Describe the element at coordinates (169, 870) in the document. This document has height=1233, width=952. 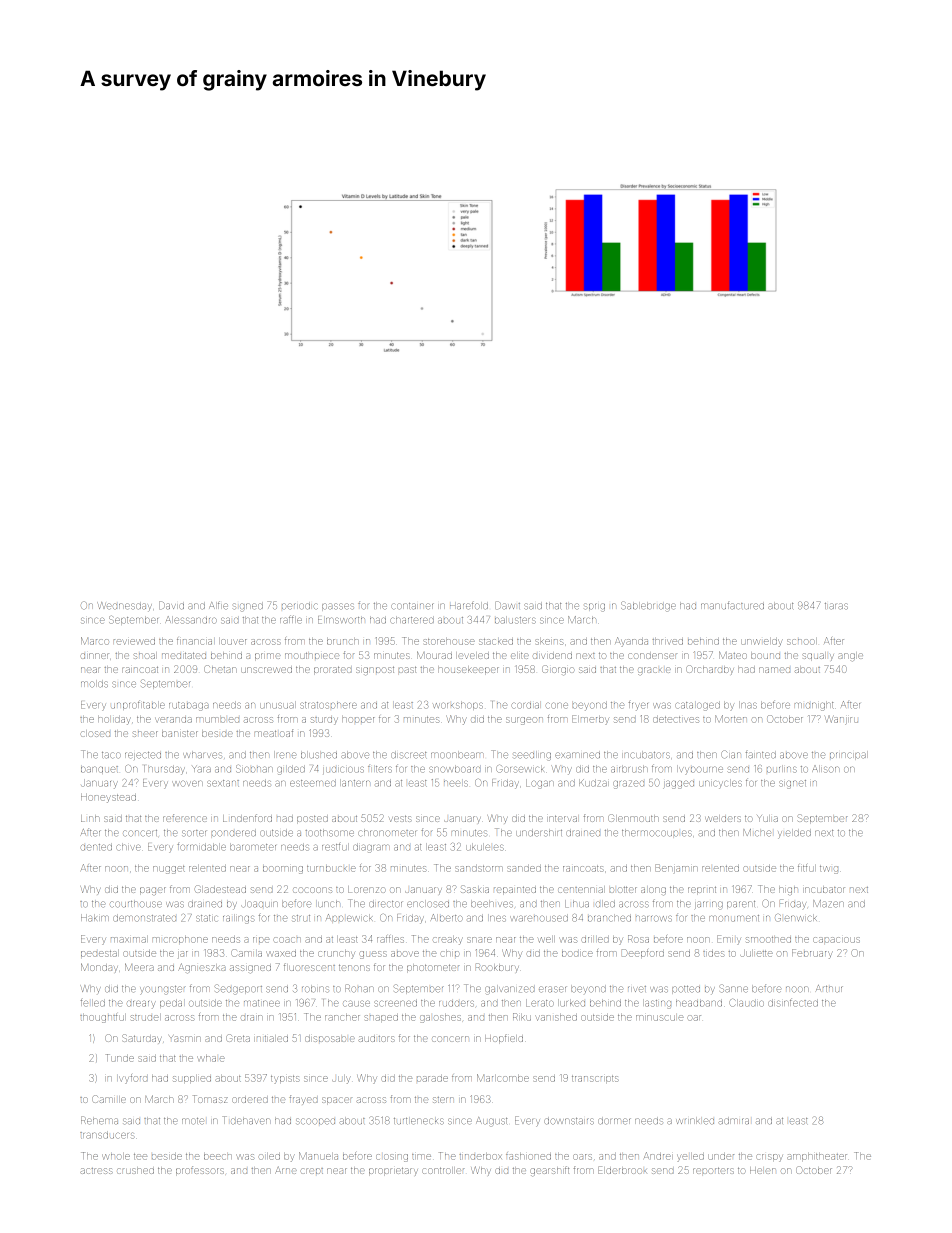
I see `nugget` at that location.
